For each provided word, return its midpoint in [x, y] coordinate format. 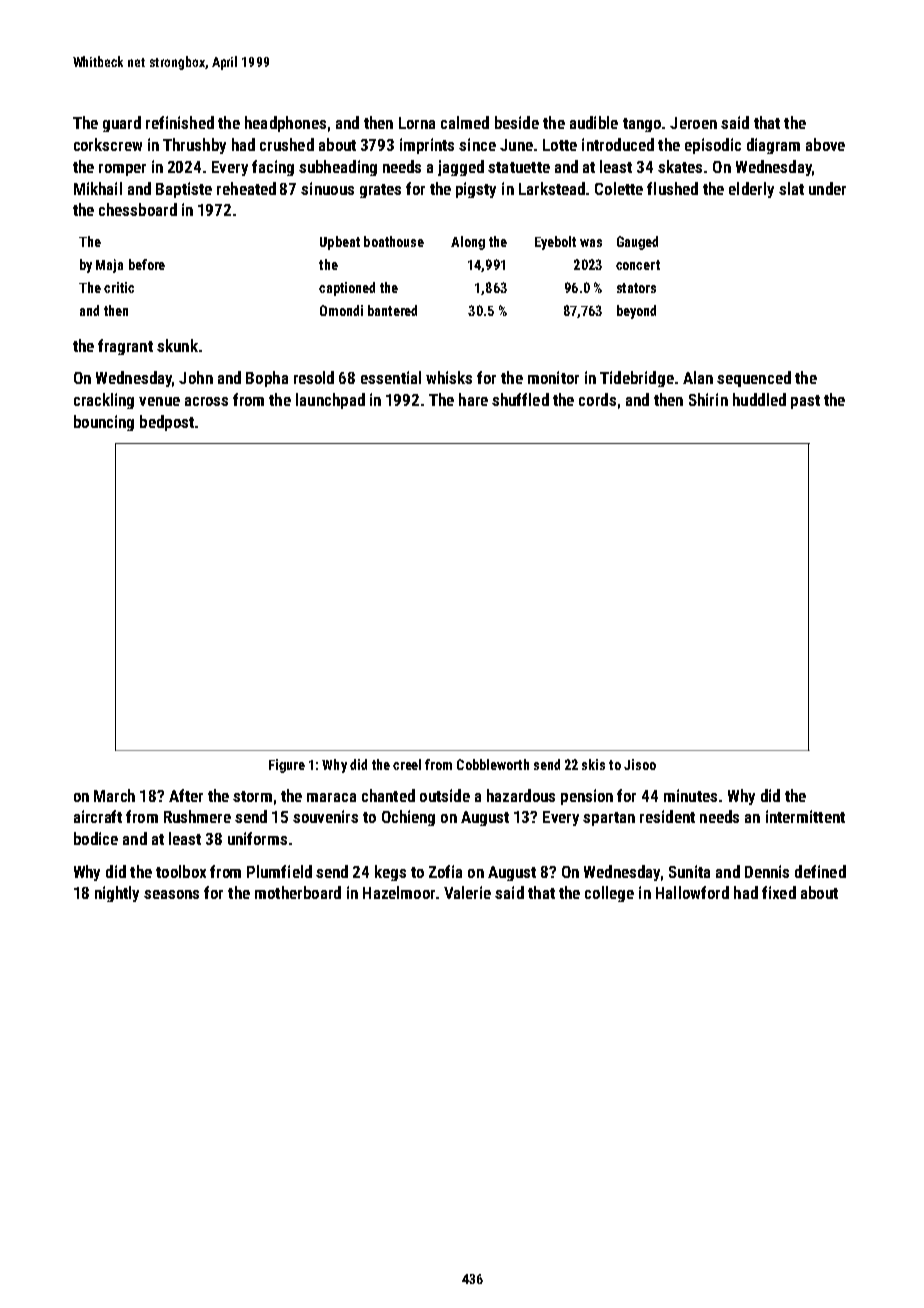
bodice [96, 838]
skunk [177, 345]
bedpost [167, 423]
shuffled [520, 399]
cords [597, 399]
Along [468, 243]
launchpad [330, 401]
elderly [751, 190]
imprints [427, 146]
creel [407, 764]
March [114, 795]
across [206, 401]
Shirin [708, 399]
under [827, 188]
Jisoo [640, 764]
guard [122, 124]
